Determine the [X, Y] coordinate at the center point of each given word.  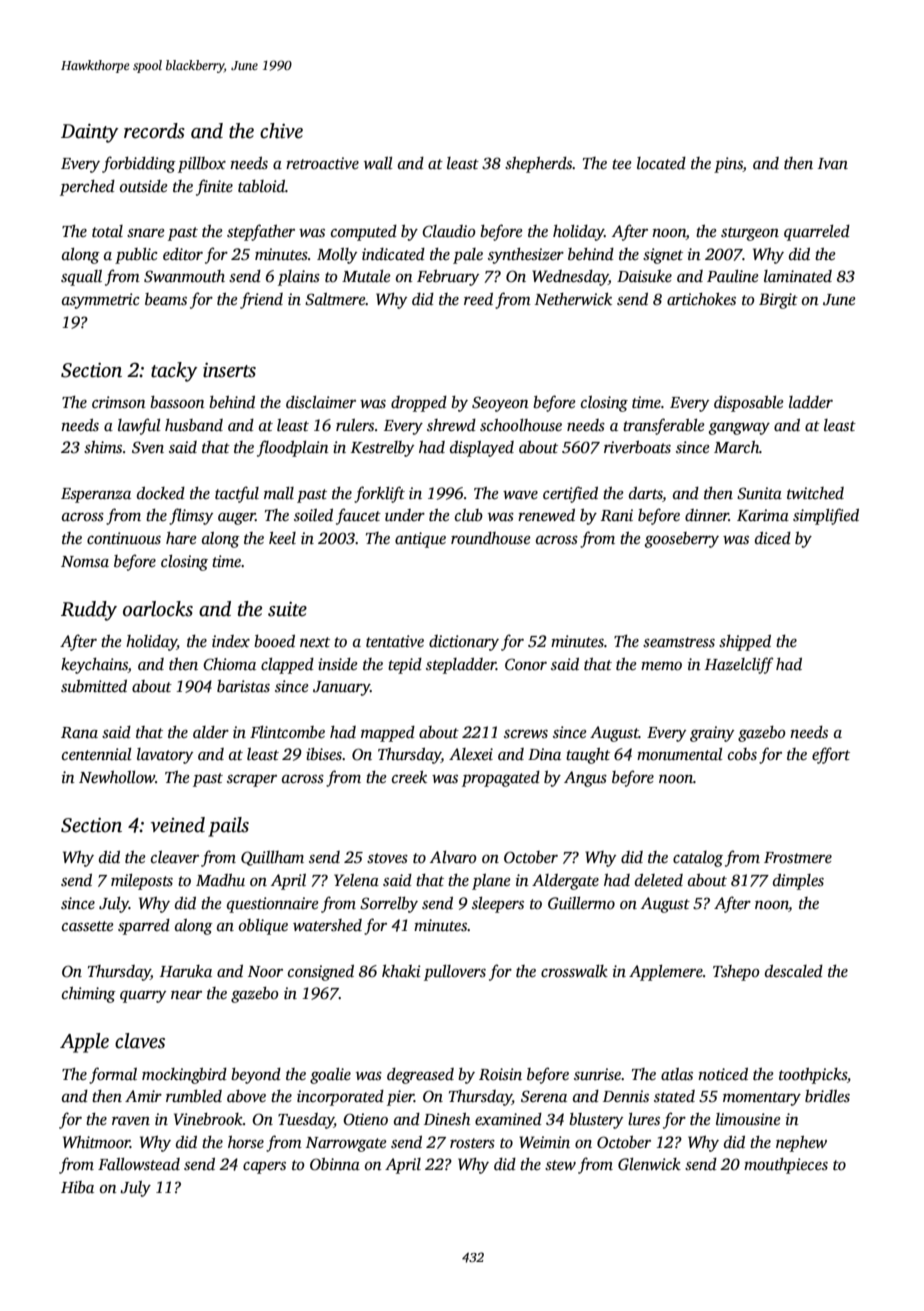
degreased [420, 1076]
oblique [263, 927]
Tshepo [736, 973]
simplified [826, 516]
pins [728, 165]
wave [520, 495]
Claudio [448, 231]
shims [103, 447]
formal [113, 1075]
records [154, 131]
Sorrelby [389, 905]
